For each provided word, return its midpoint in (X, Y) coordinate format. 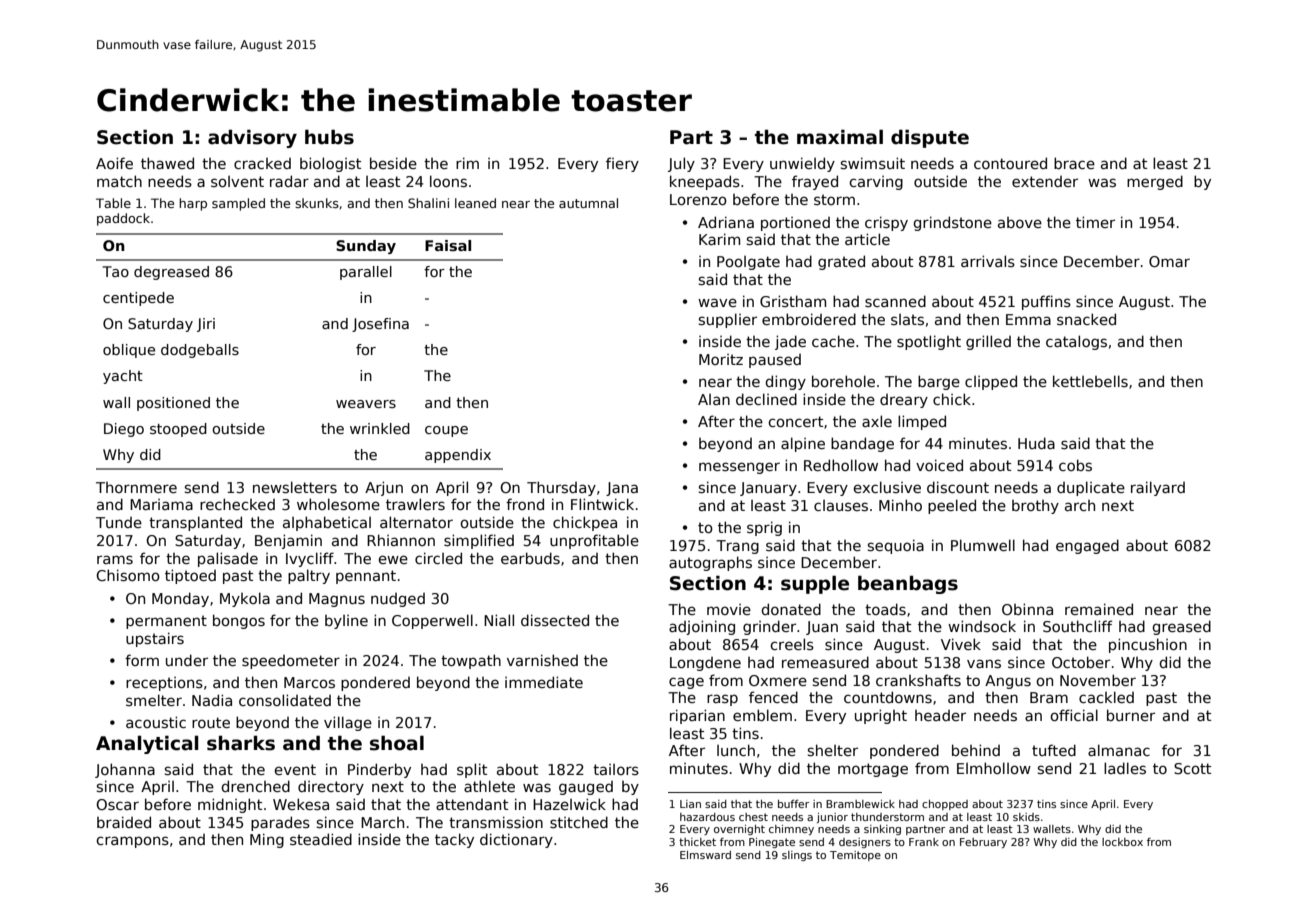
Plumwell (983, 545)
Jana (622, 489)
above (1020, 222)
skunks (317, 203)
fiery (622, 164)
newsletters (295, 487)
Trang (737, 547)
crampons (132, 842)
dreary (904, 401)
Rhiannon (401, 540)
